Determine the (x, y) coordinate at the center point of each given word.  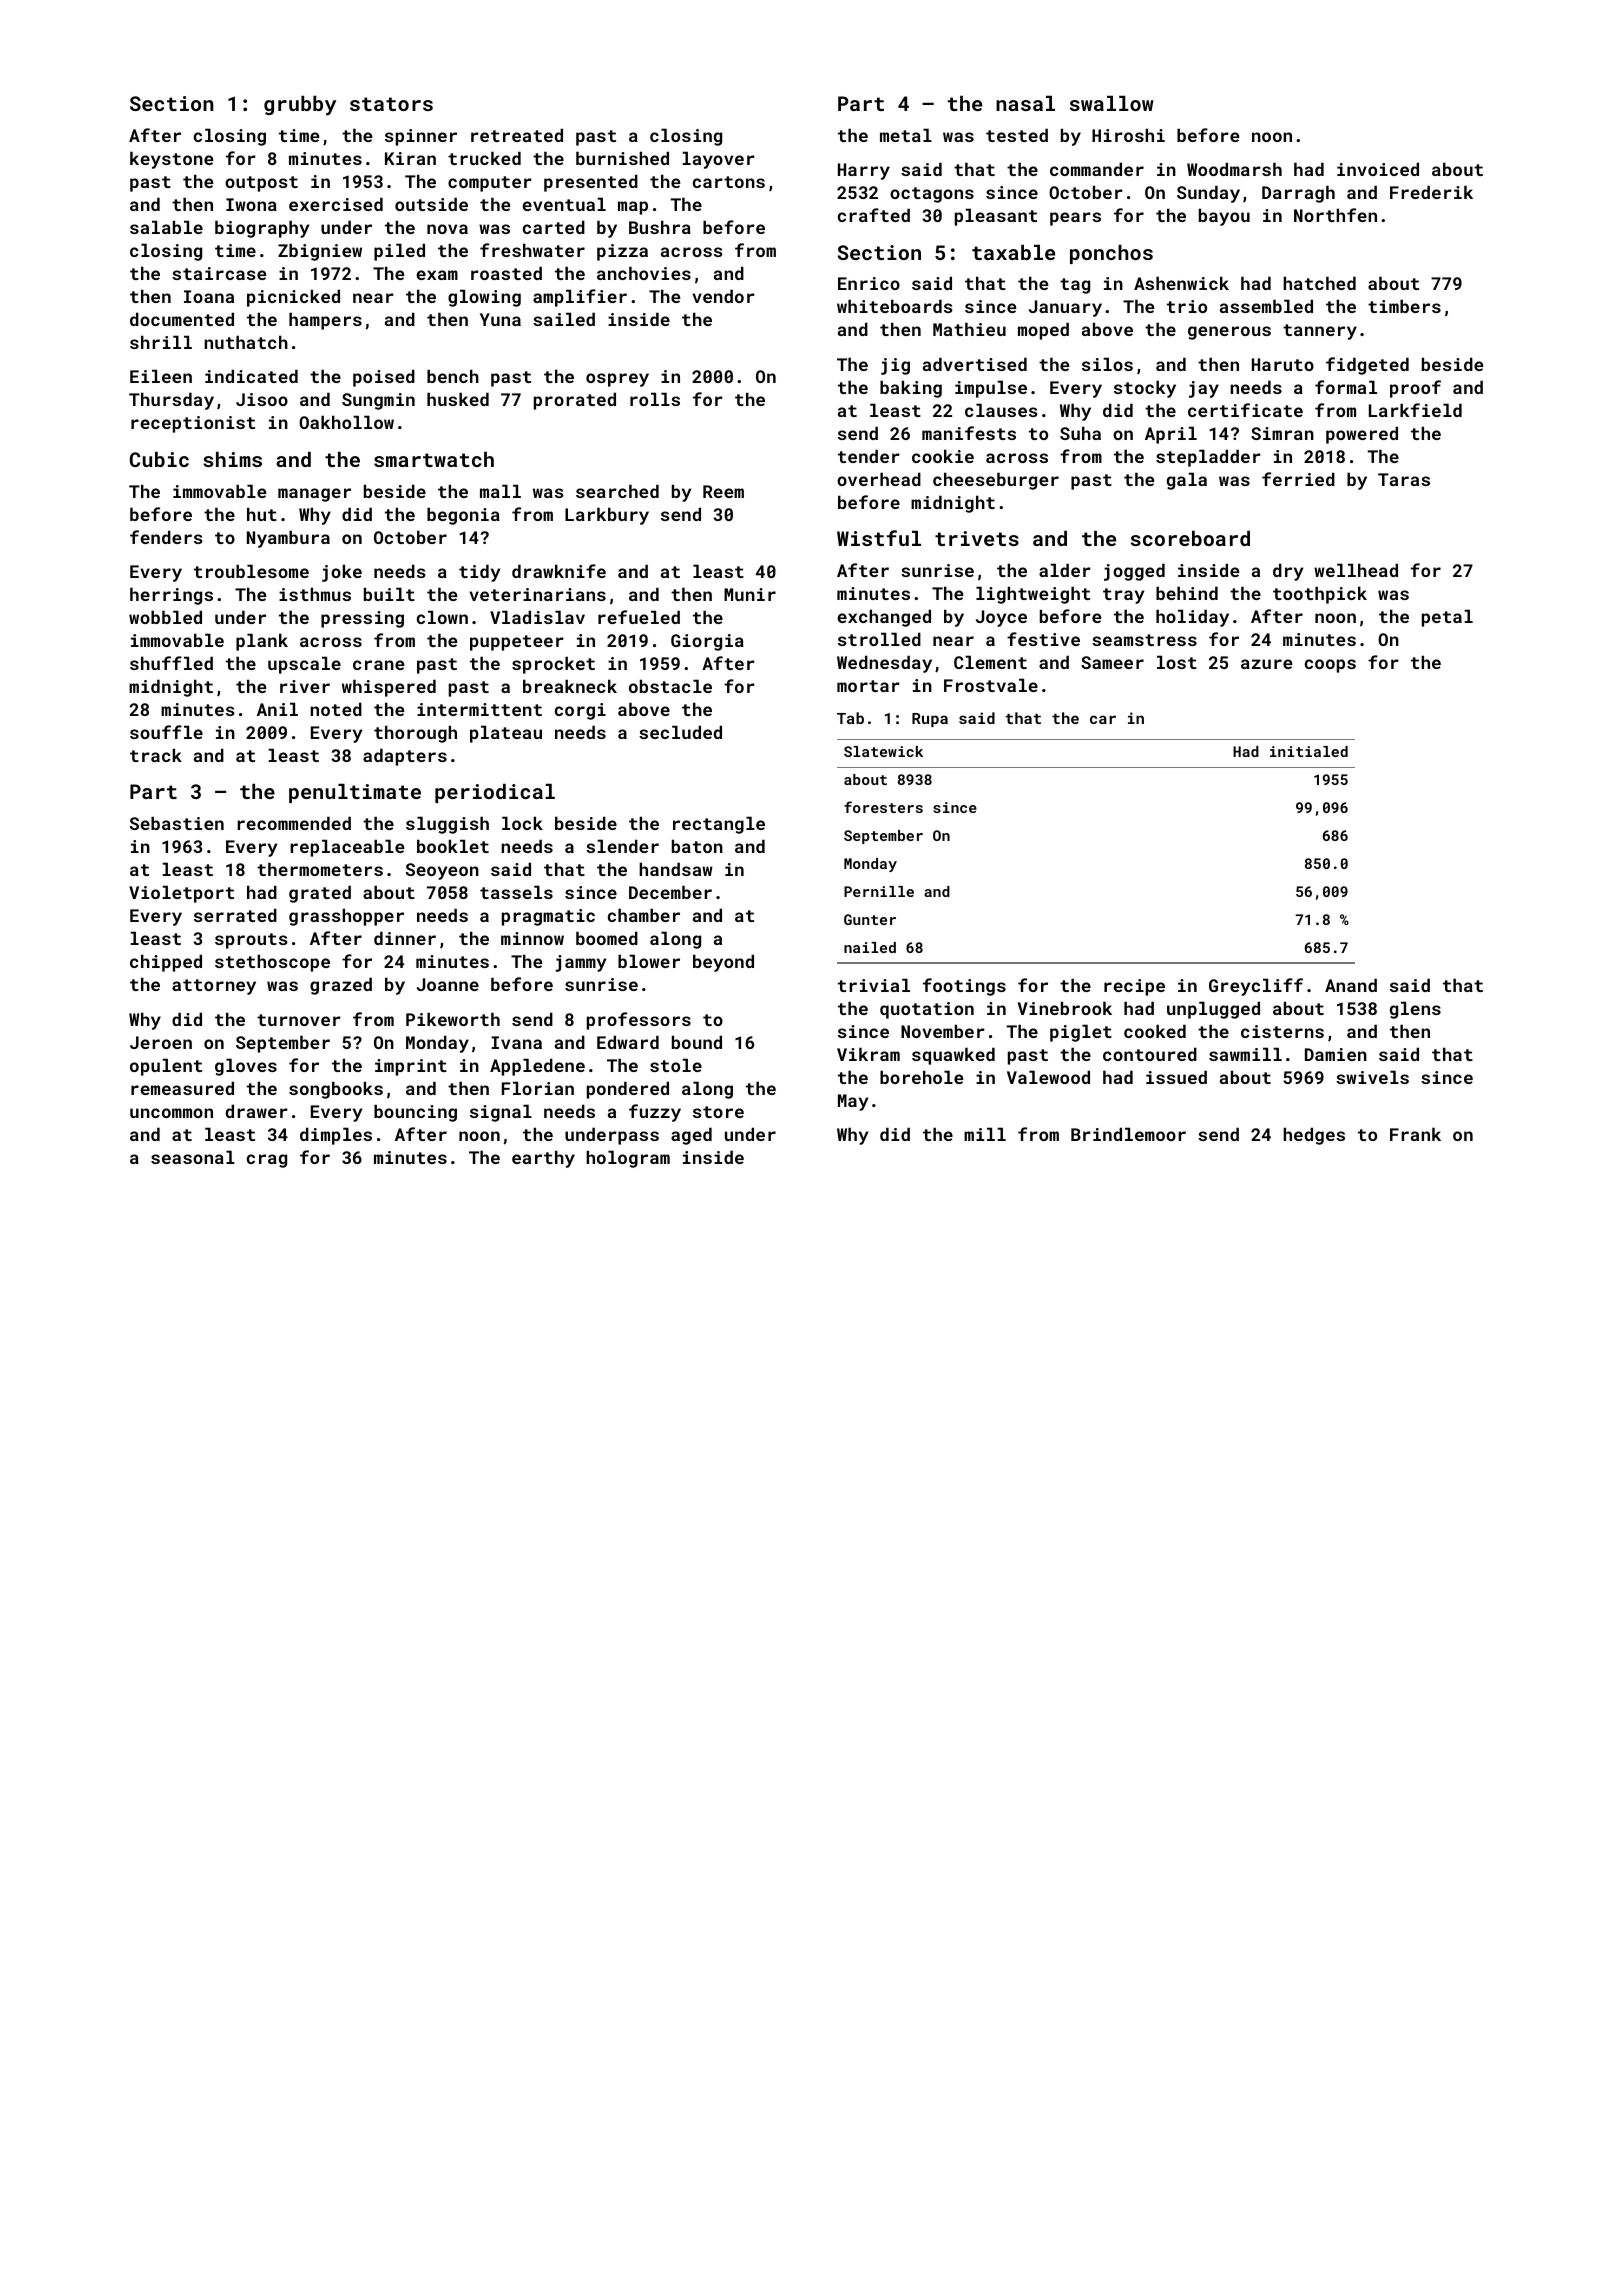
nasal (1025, 103)
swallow (1112, 103)
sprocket (553, 665)
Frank (1415, 1134)
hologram (628, 1159)
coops (1330, 666)
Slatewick (883, 751)
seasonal (193, 1157)
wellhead (1356, 570)
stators (391, 104)
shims (232, 459)
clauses (1001, 410)
